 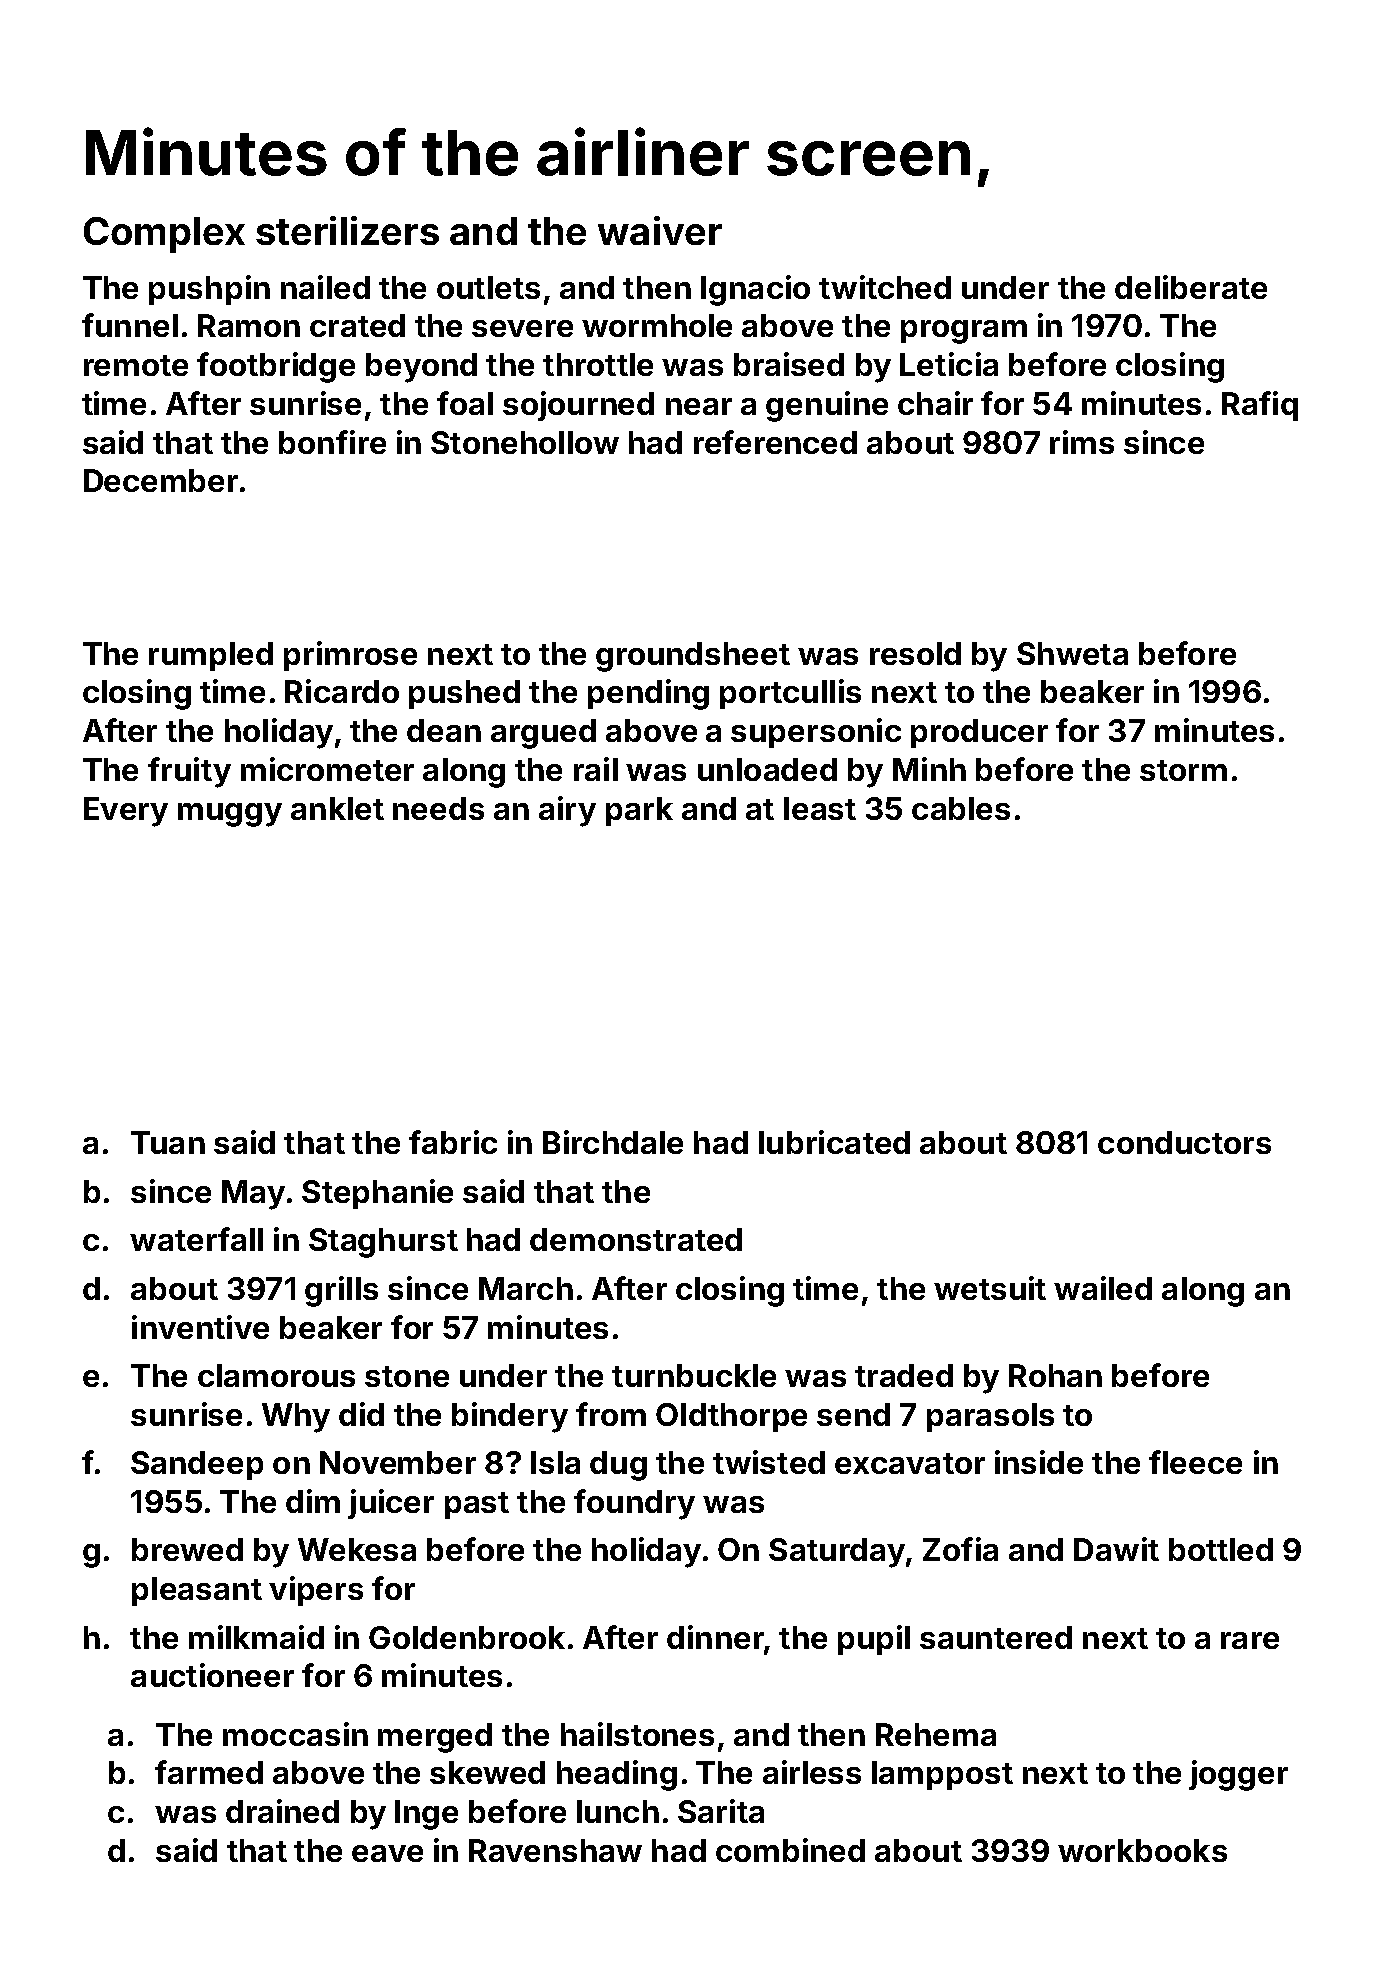 I want to click on Tuan, so click(x=168, y=1142).
